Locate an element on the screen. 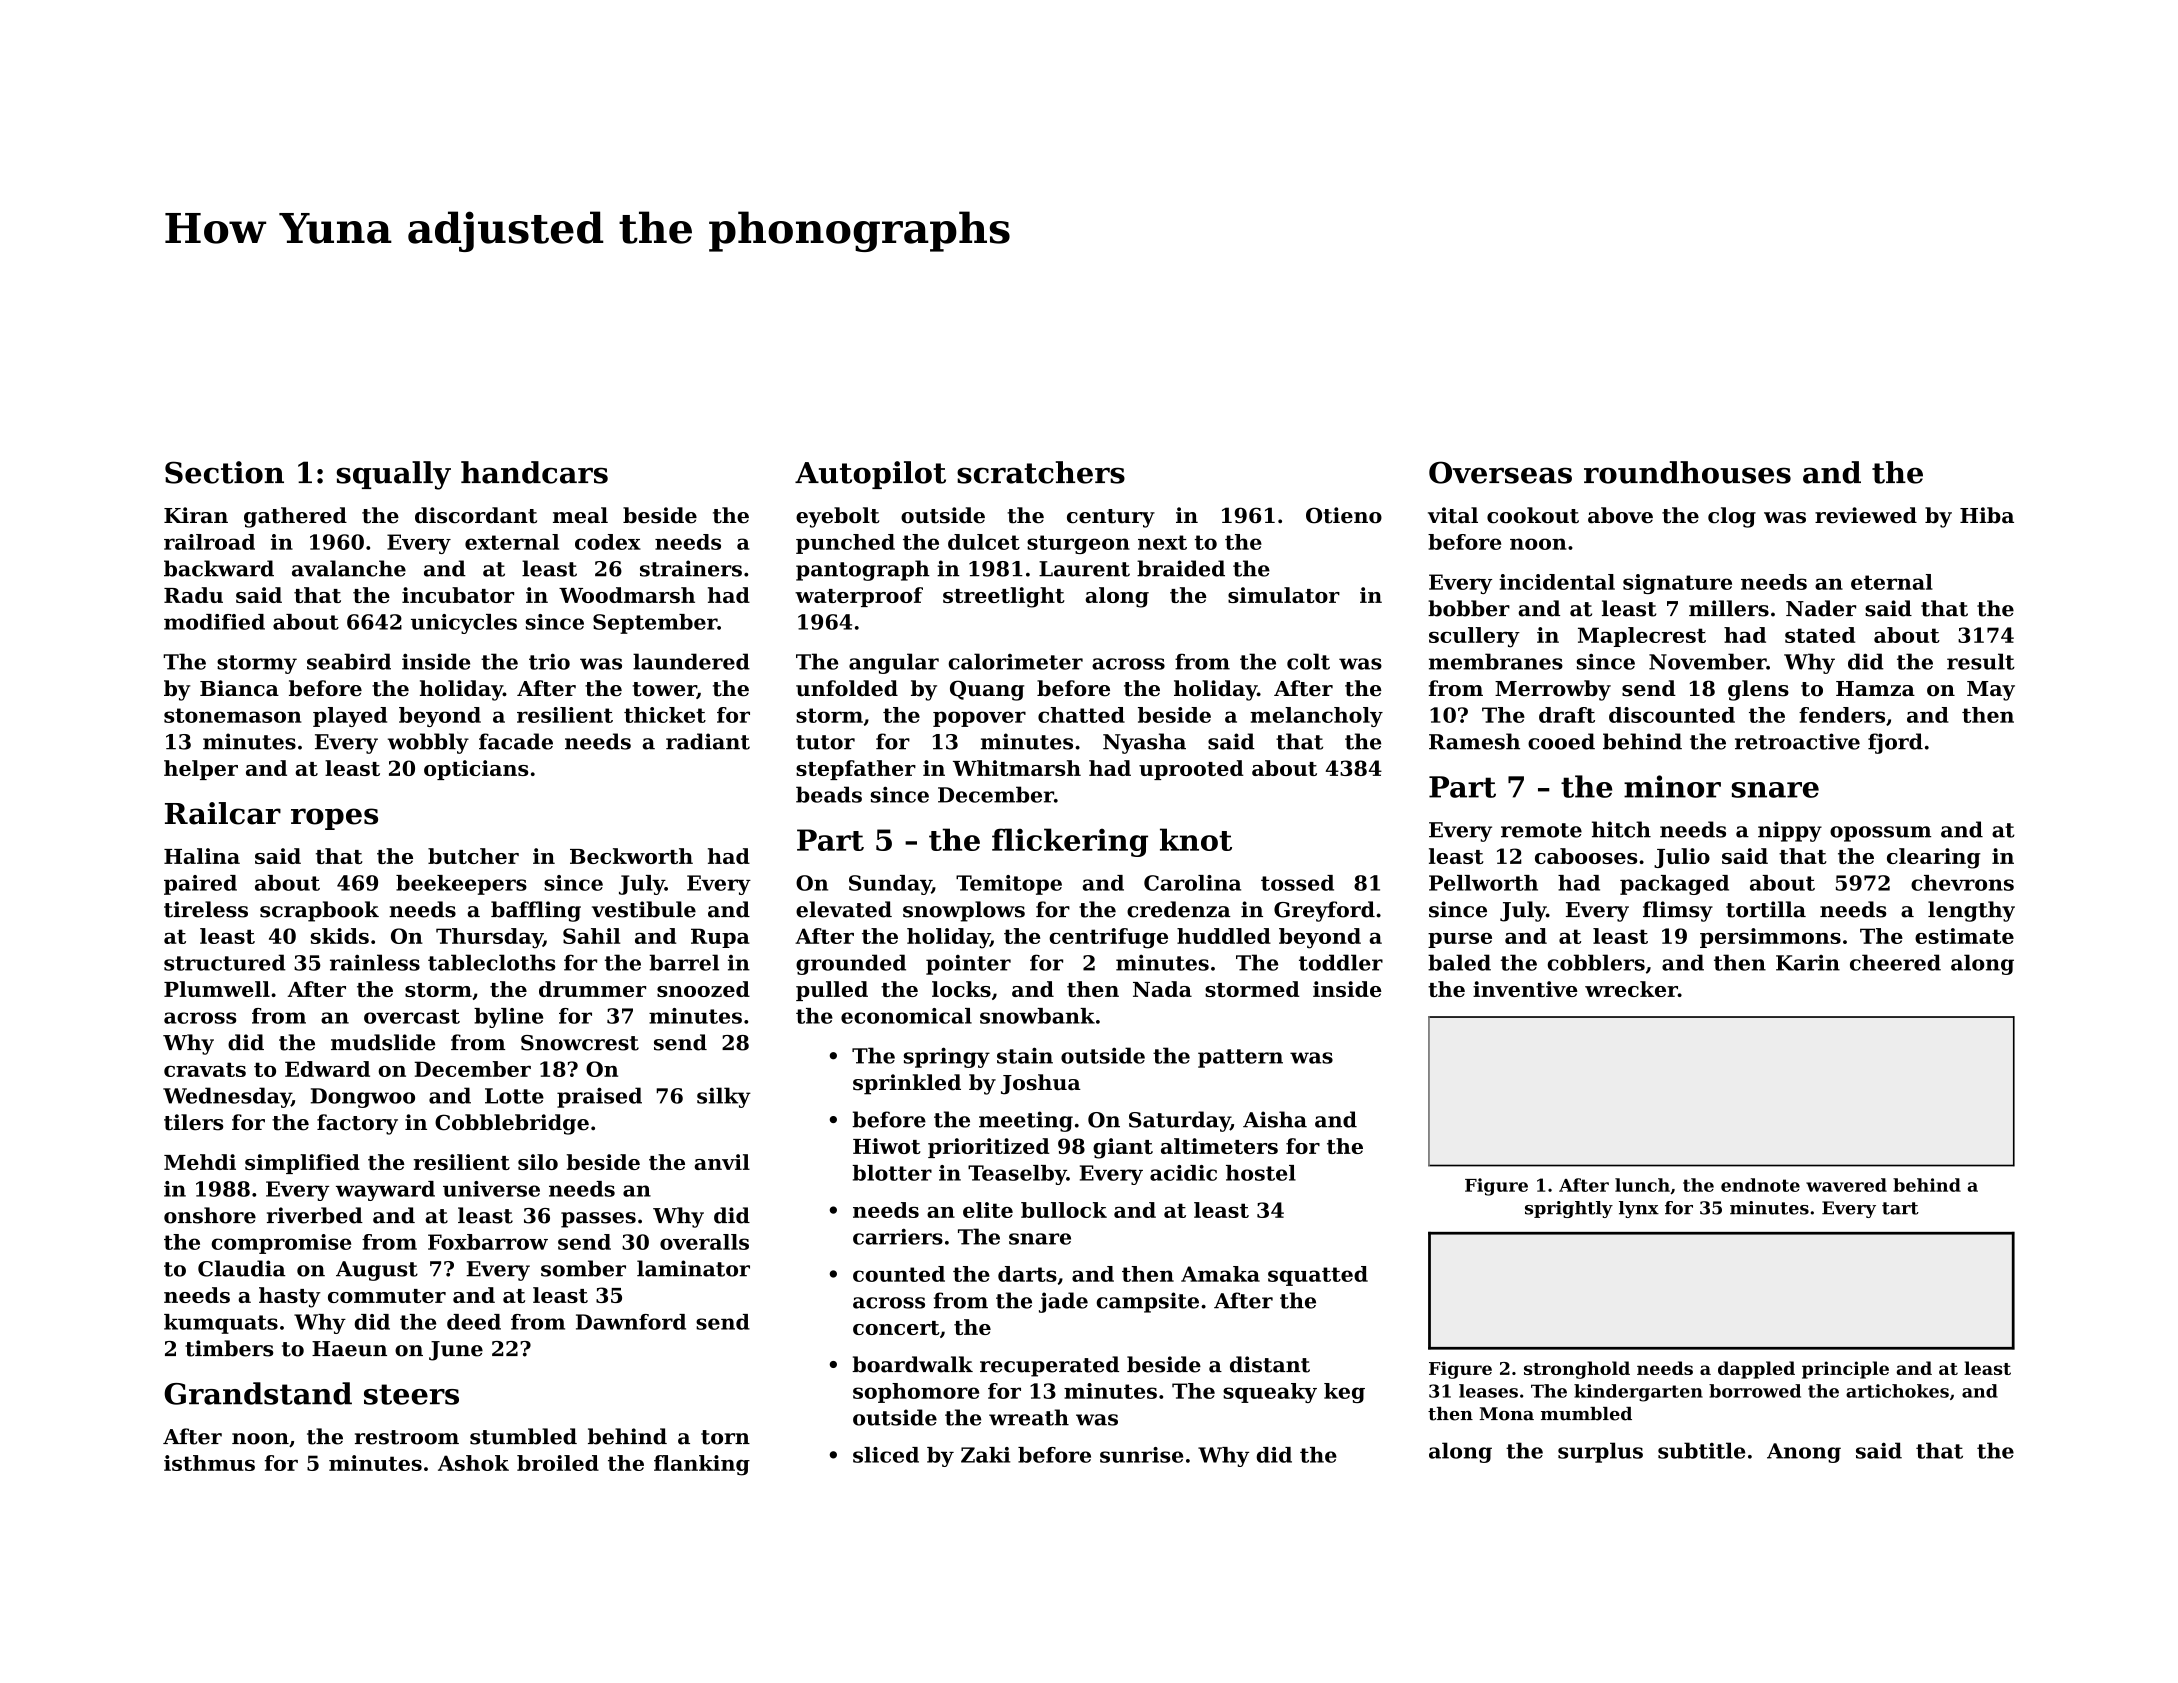  avalanche is located at coordinates (349, 568).
